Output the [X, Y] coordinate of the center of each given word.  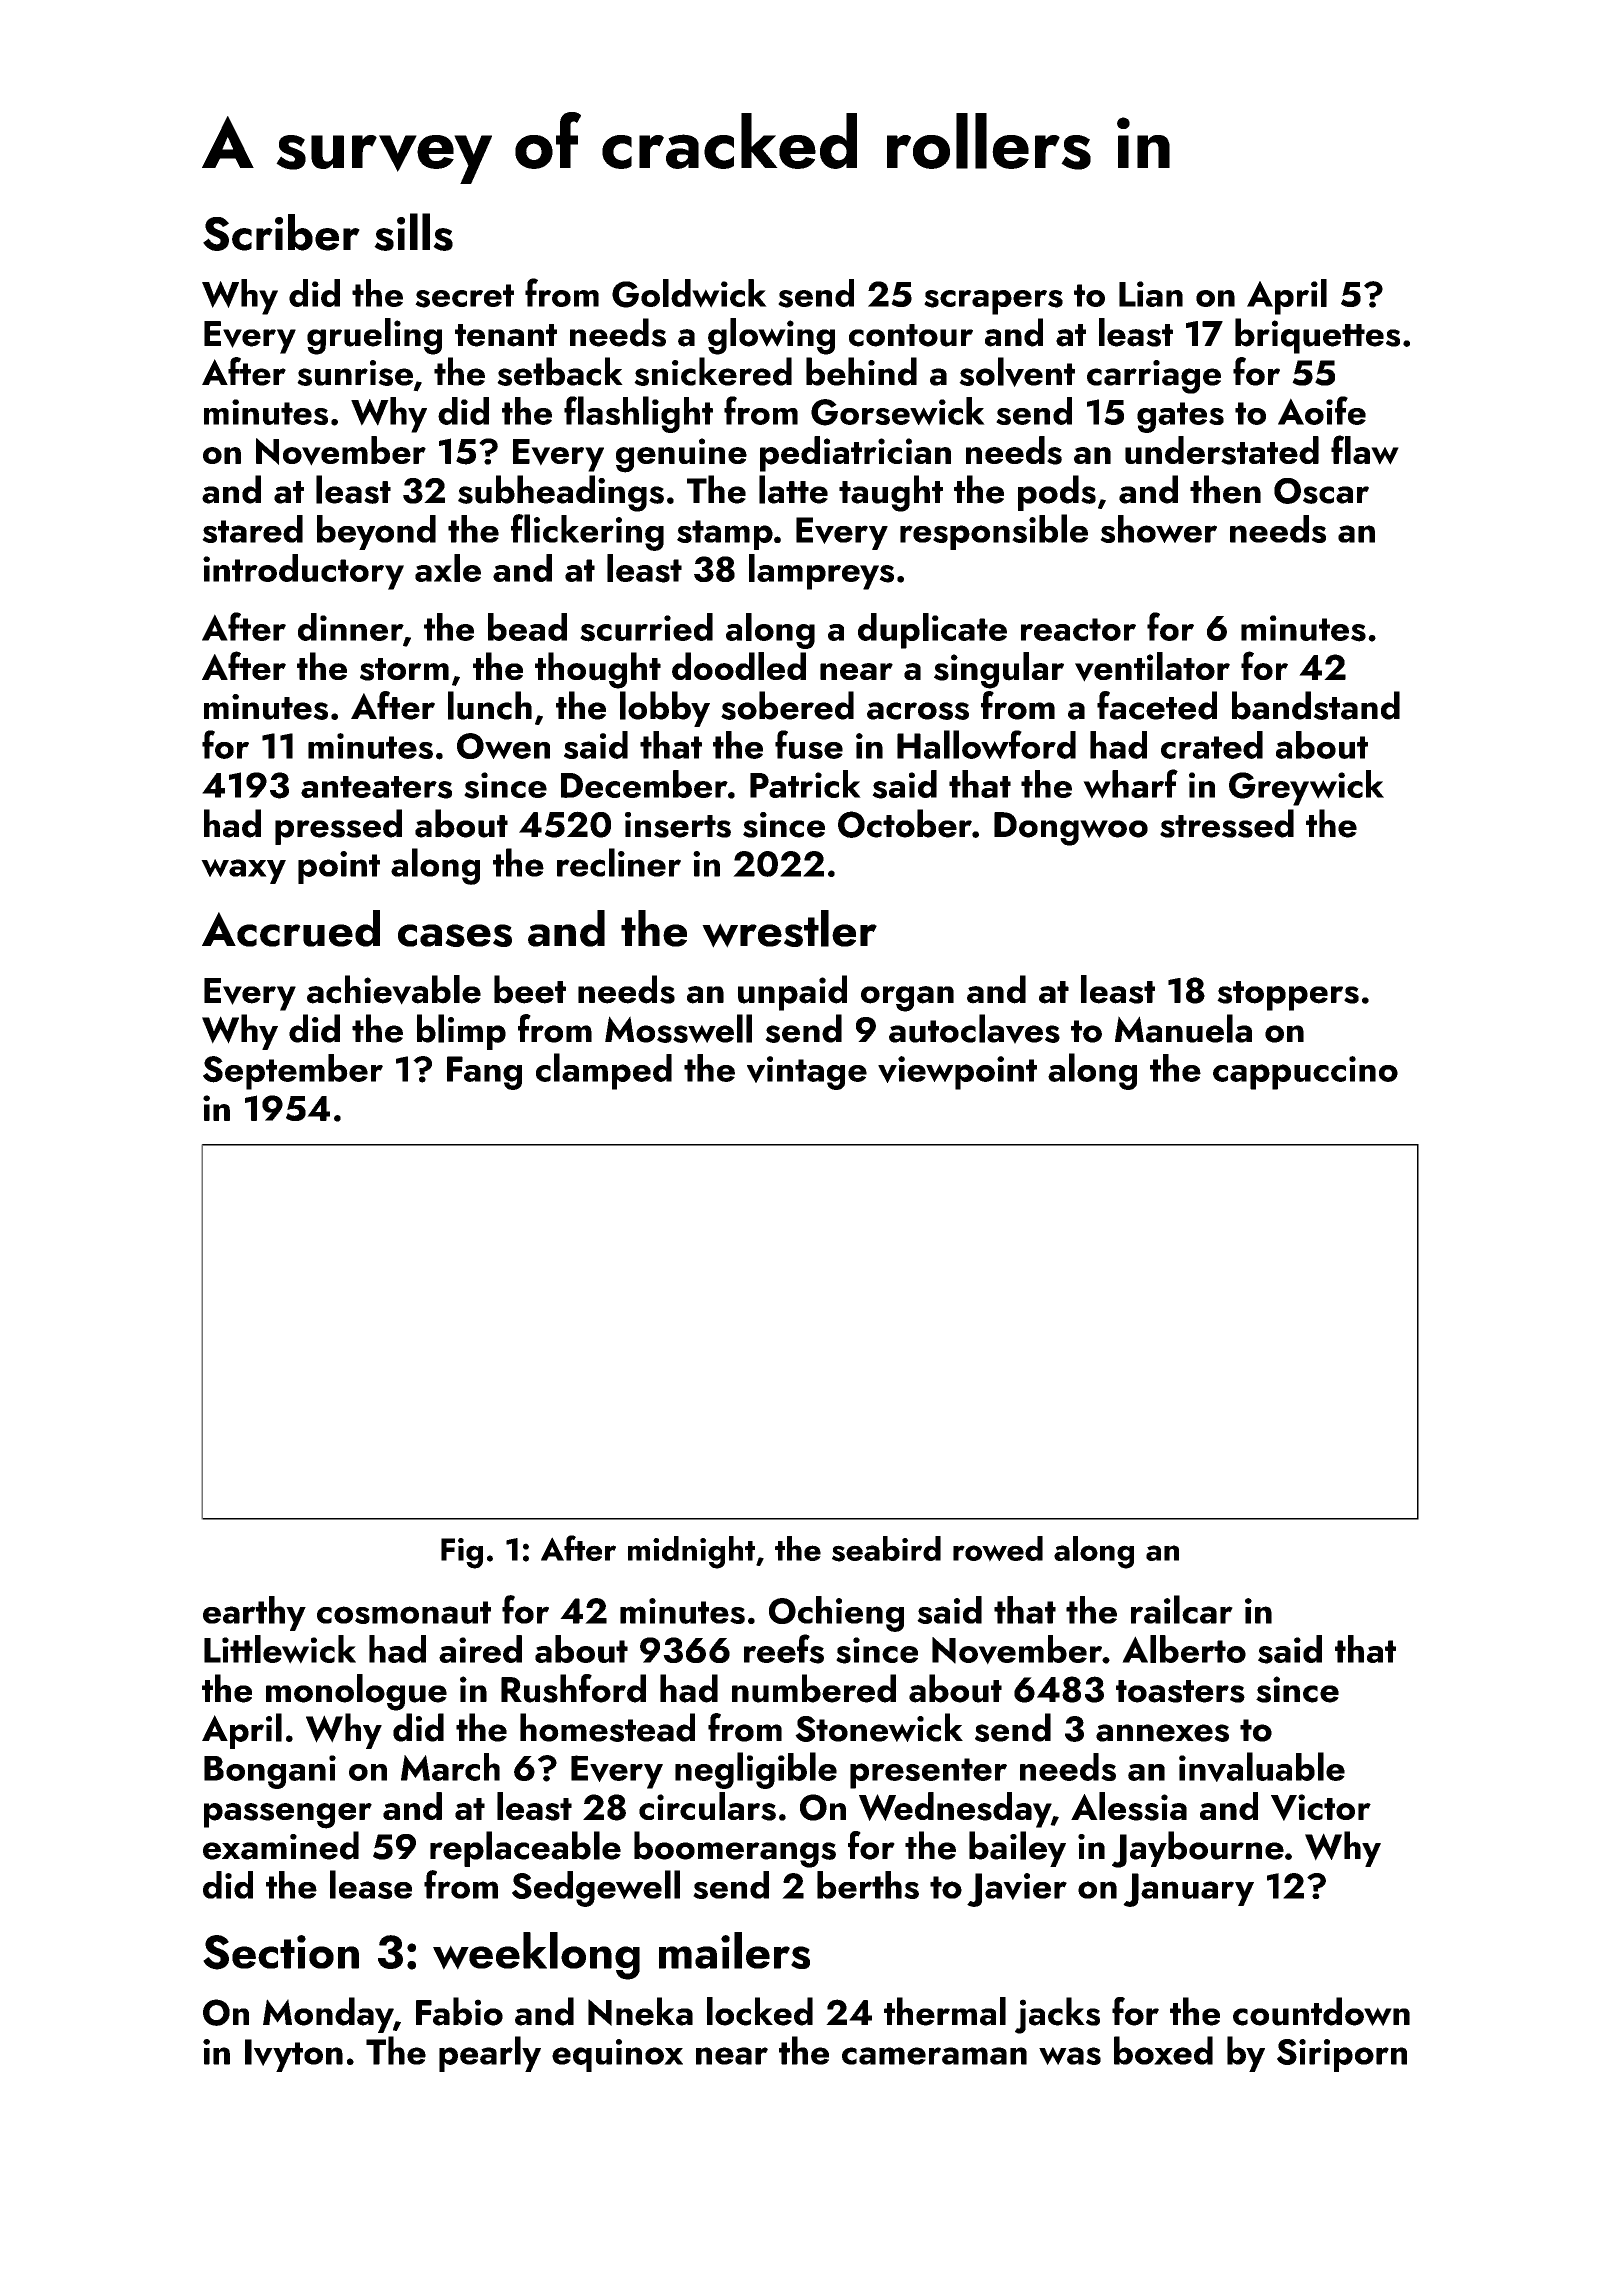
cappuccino [1305, 1073]
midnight [691, 1552]
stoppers [1288, 996]
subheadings [561, 493]
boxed [1163, 2050]
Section [281, 1952]
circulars [707, 1806]
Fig [462, 1553]
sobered [787, 705]
